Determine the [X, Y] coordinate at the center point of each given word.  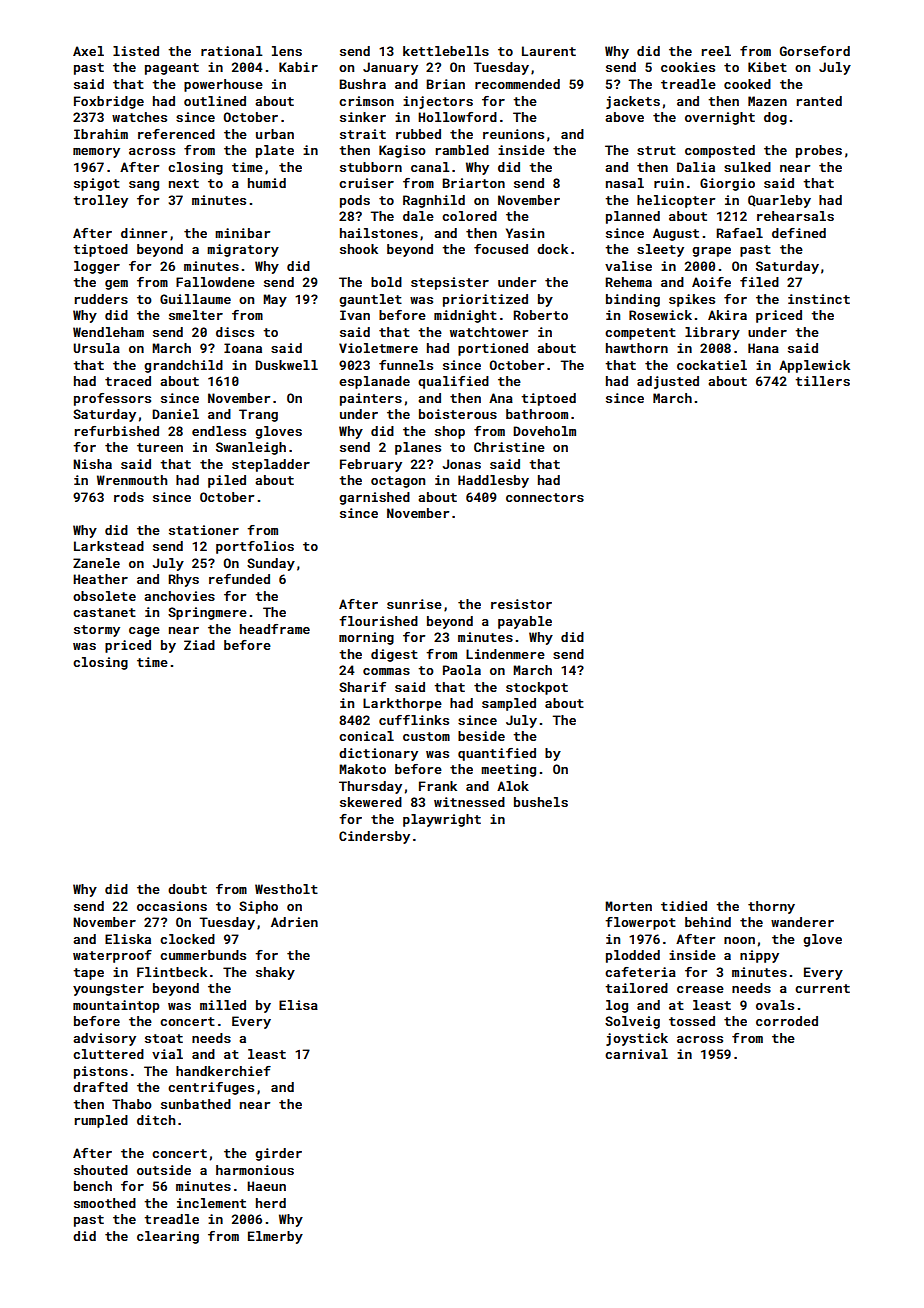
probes [819, 151]
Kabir [298, 67]
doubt [187, 889]
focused [501, 249]
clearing [168, 1237]
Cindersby [374, 837]
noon [739, 940]
